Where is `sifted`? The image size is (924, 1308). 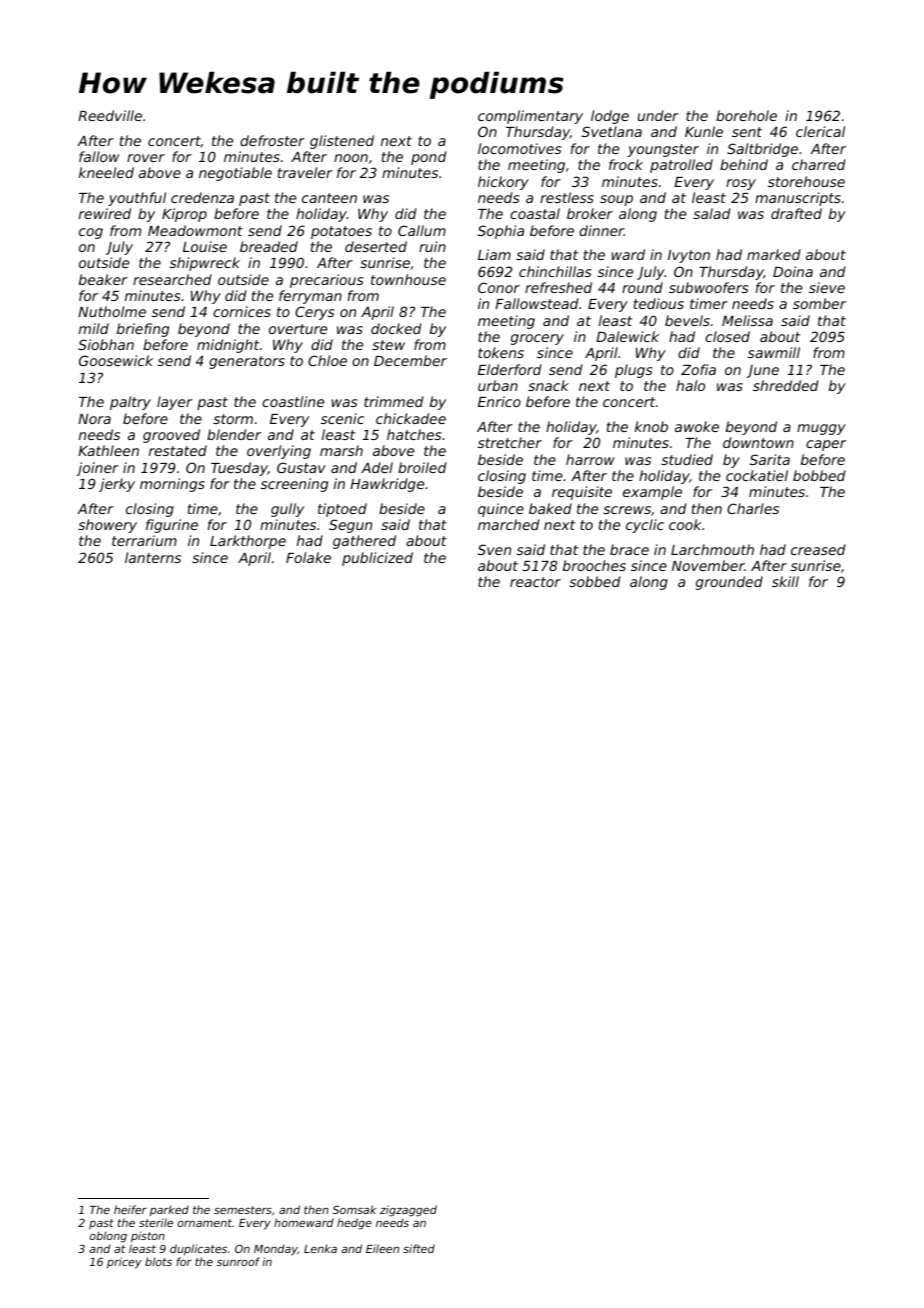 sifted is located at coordinates (419, 1248).
